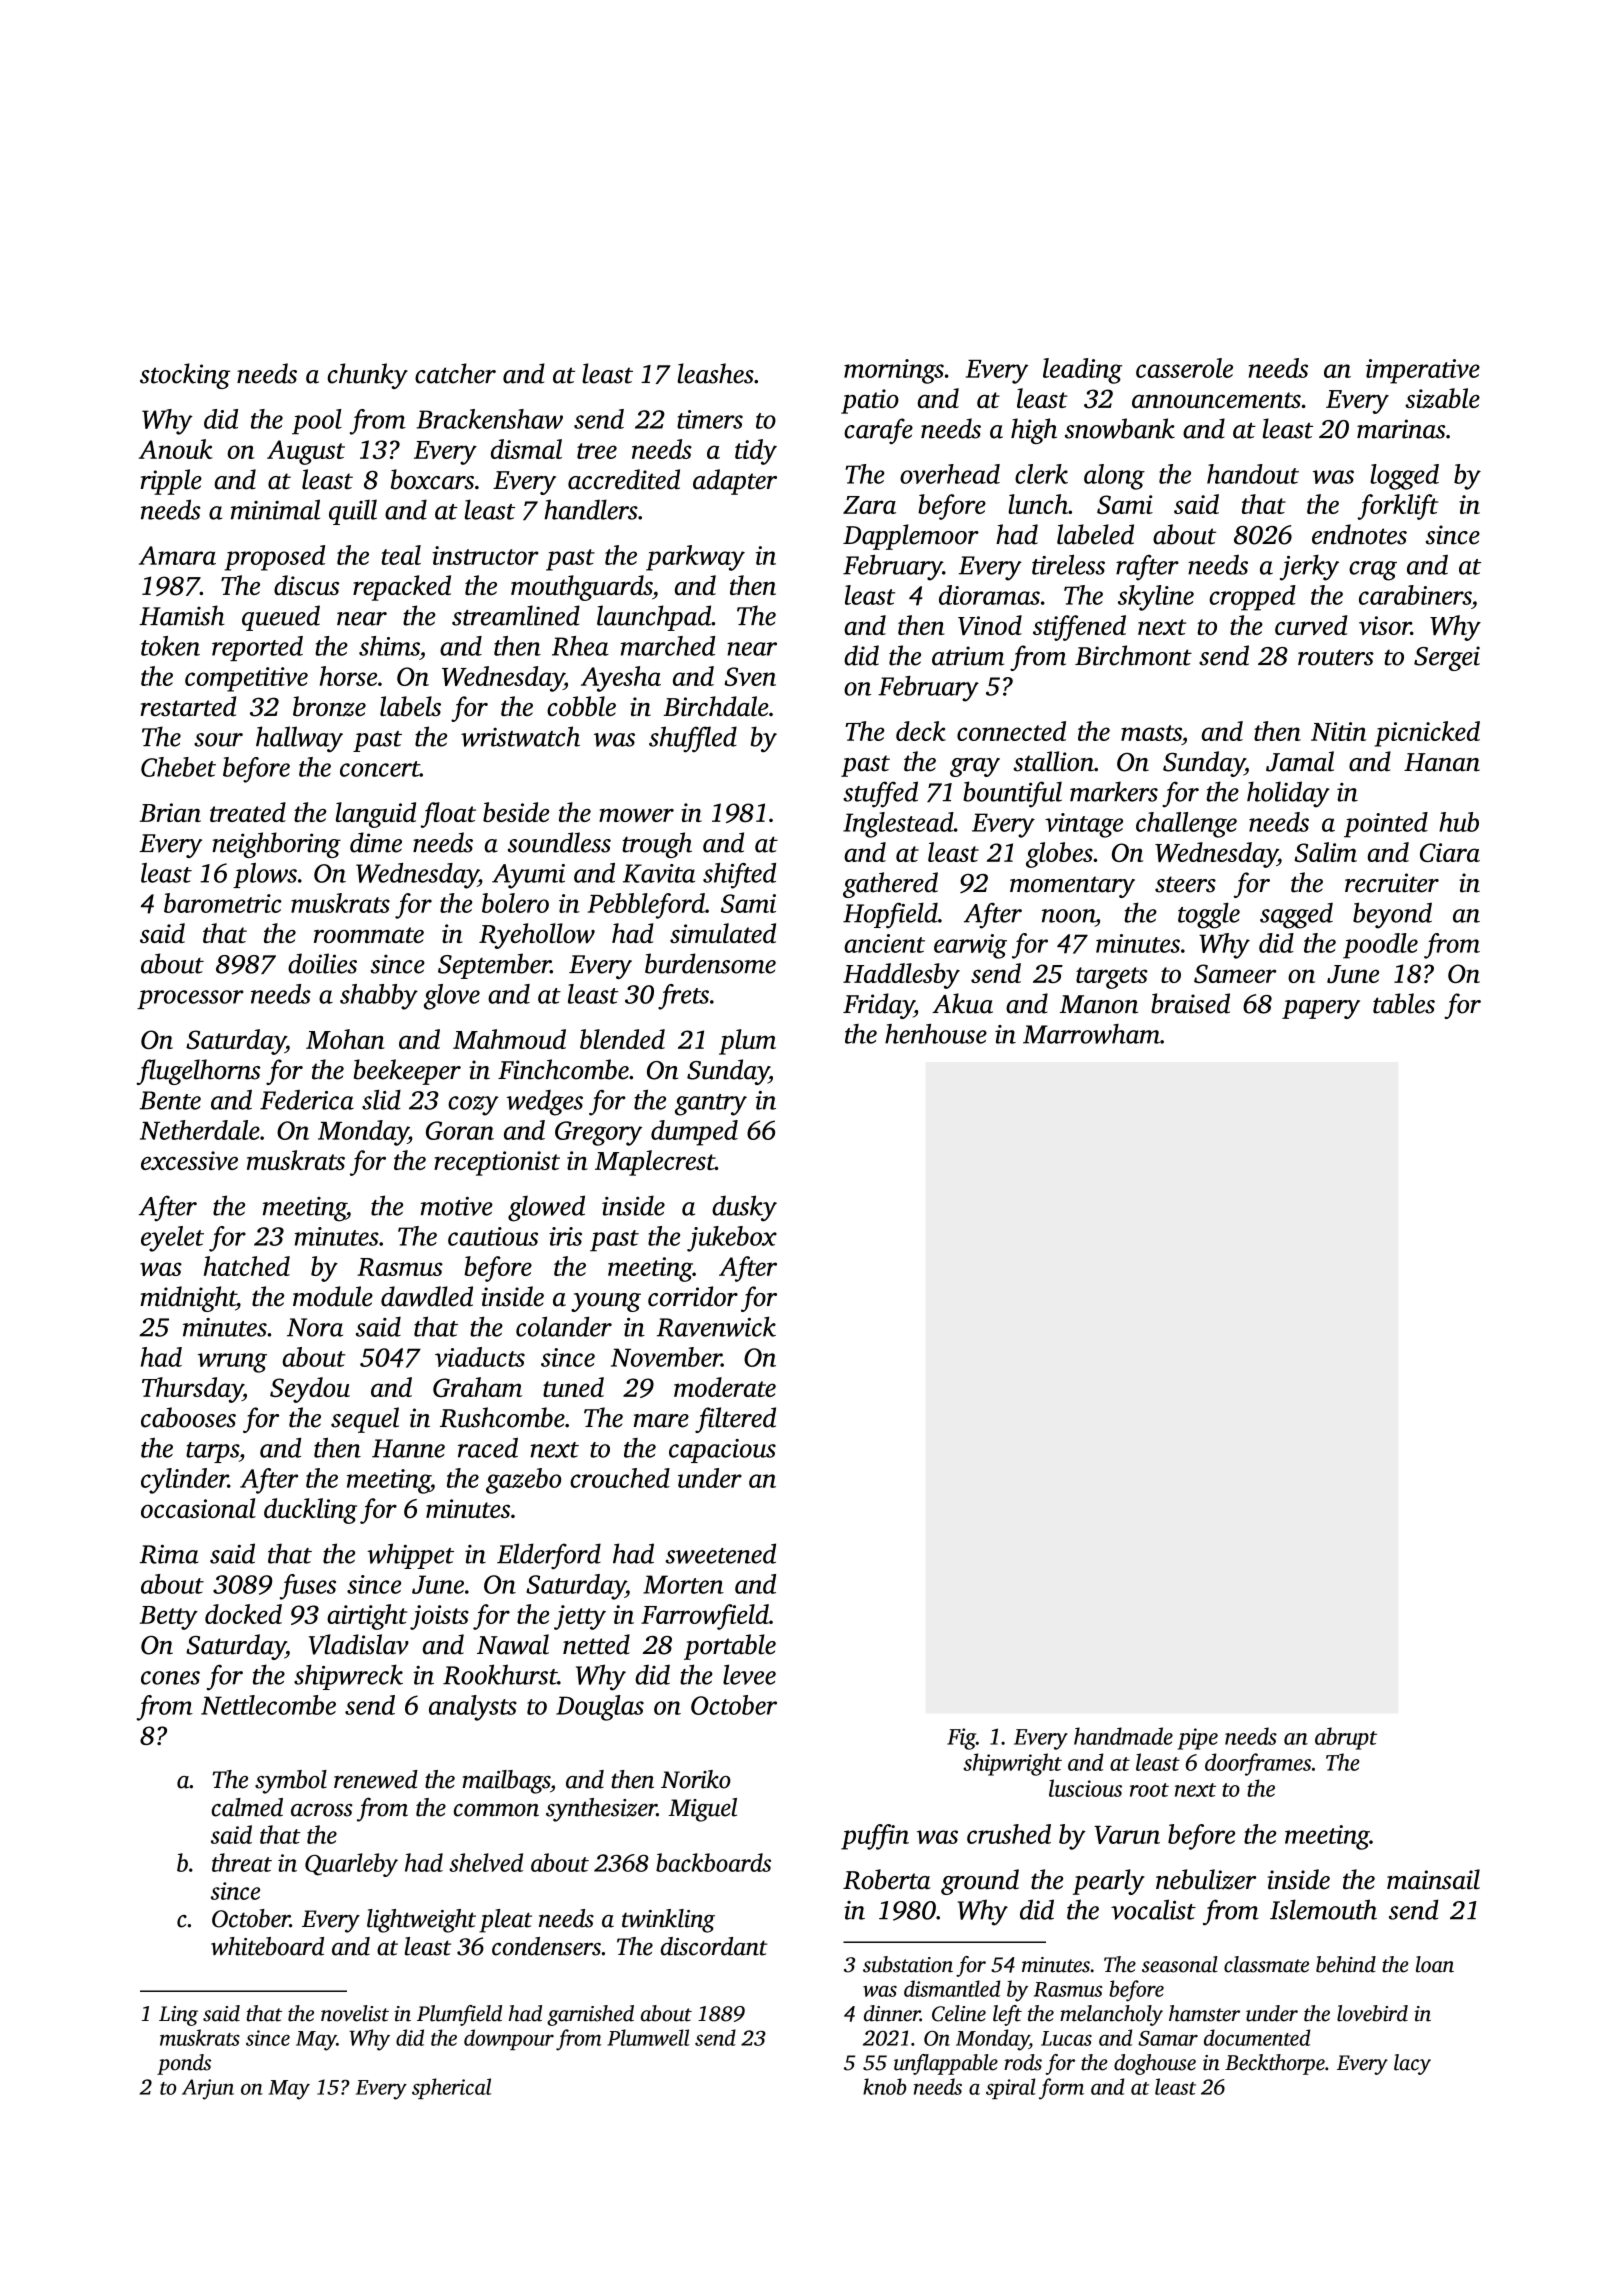 Image resolution: width=1620 pixels, height=2292 pixels. What do you see at coordinates (744, 1208) in the screenshot?
I see `dusky` at bounding box center [744, 1208].
